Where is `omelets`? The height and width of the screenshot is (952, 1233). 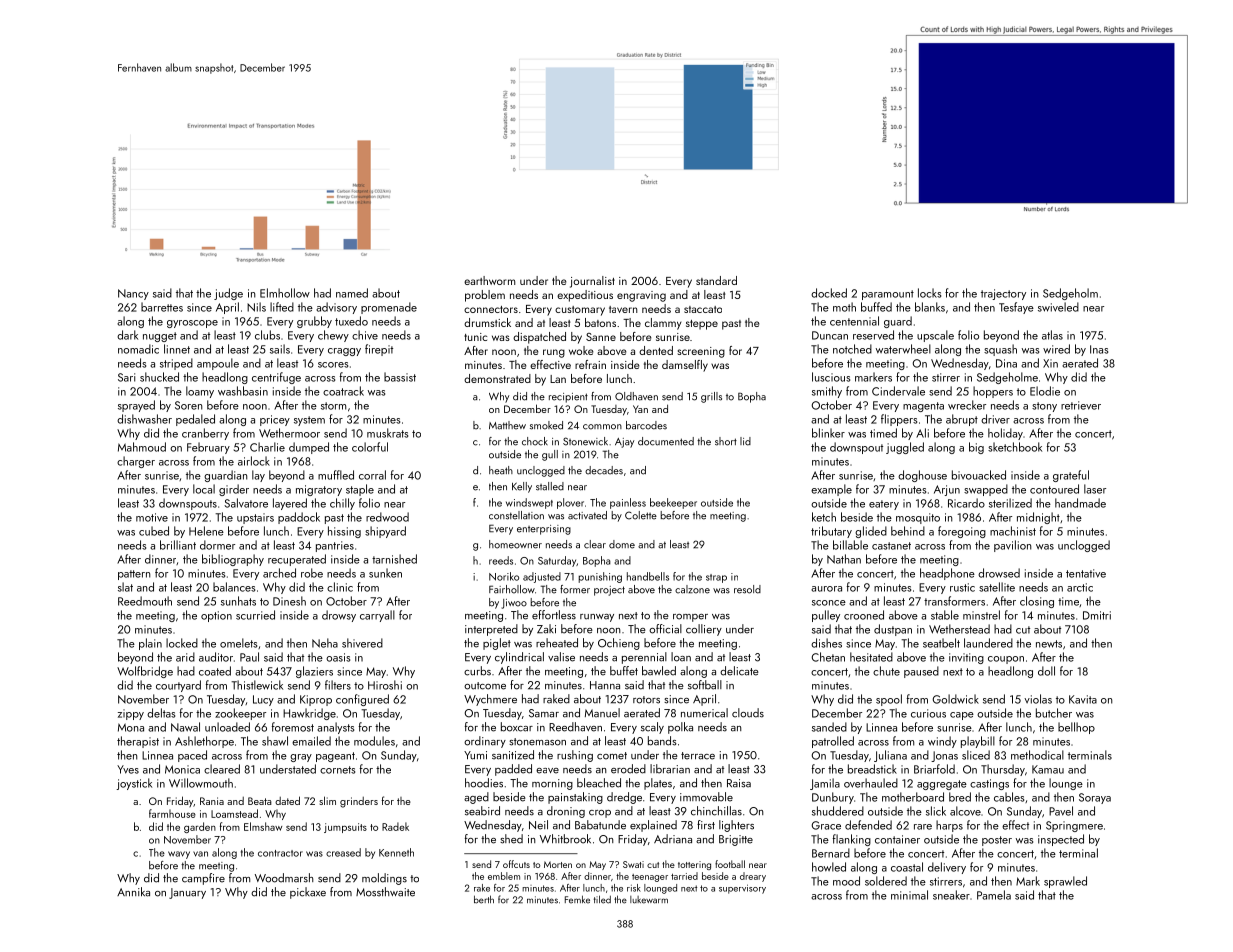 omelets is located at coordinates (238, 643).
